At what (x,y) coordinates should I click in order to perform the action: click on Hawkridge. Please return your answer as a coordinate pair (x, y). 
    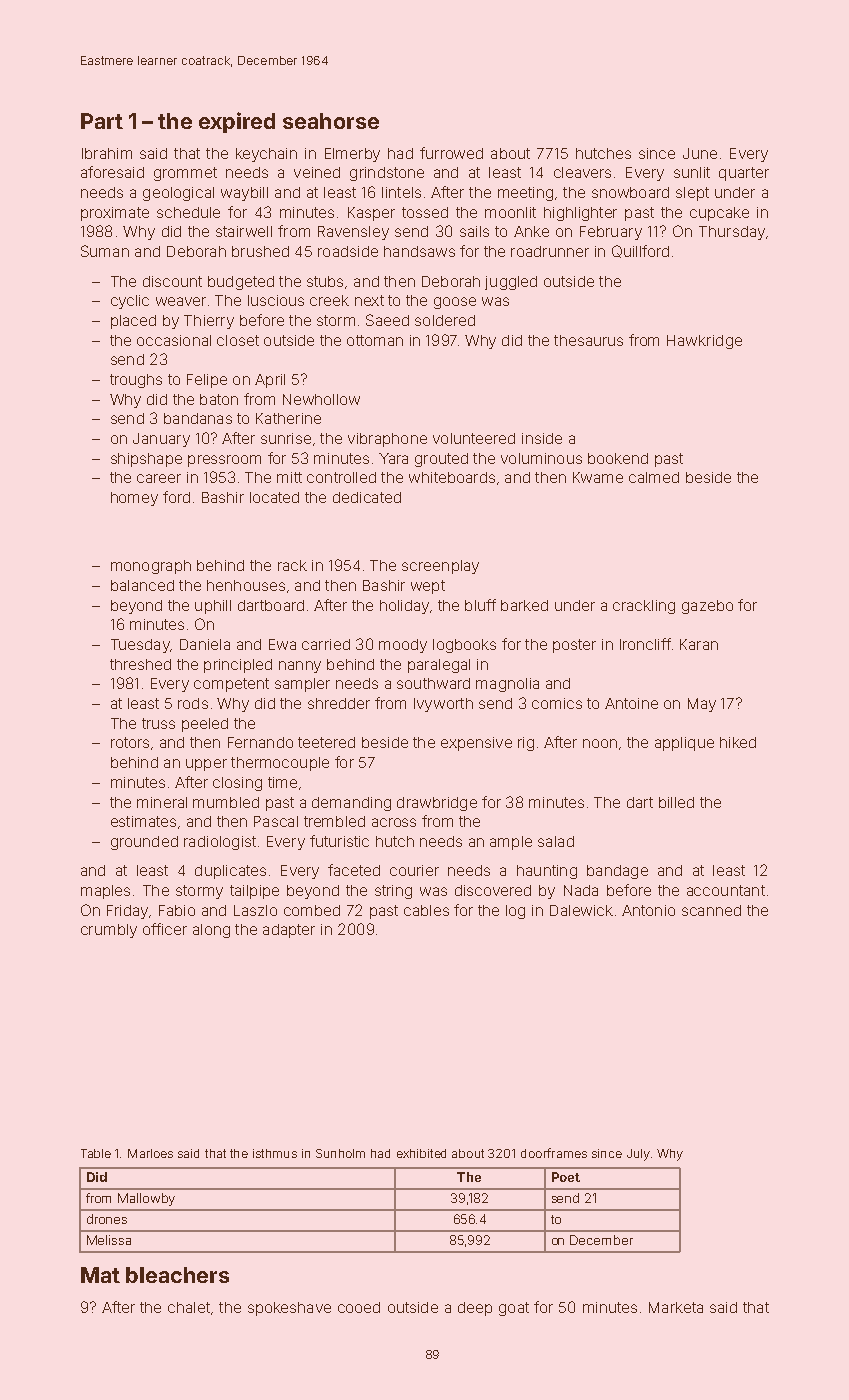
    Looking at the image, I should click on (704, 342).
